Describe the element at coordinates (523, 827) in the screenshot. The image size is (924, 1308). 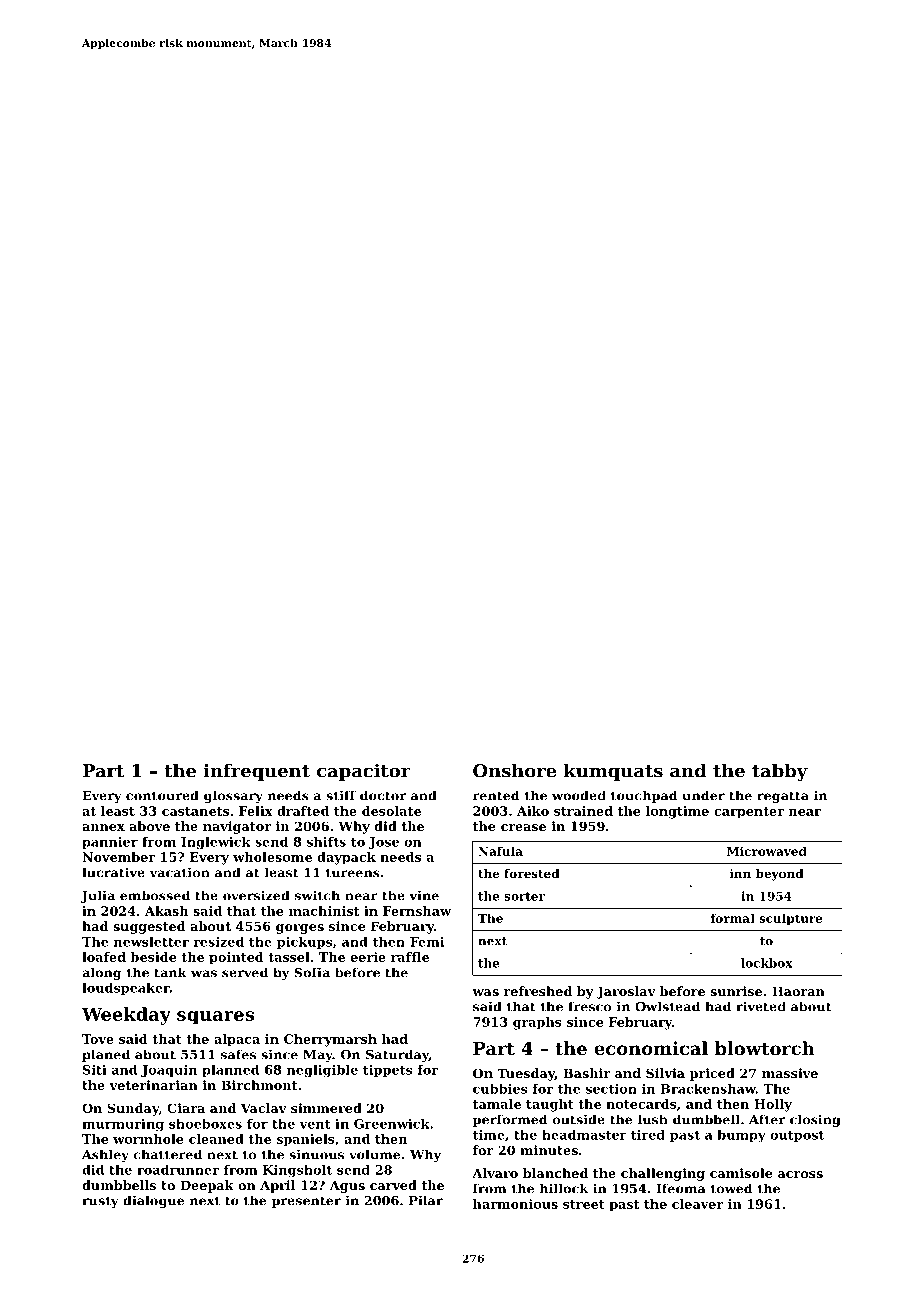
I see `crease` at that location.
